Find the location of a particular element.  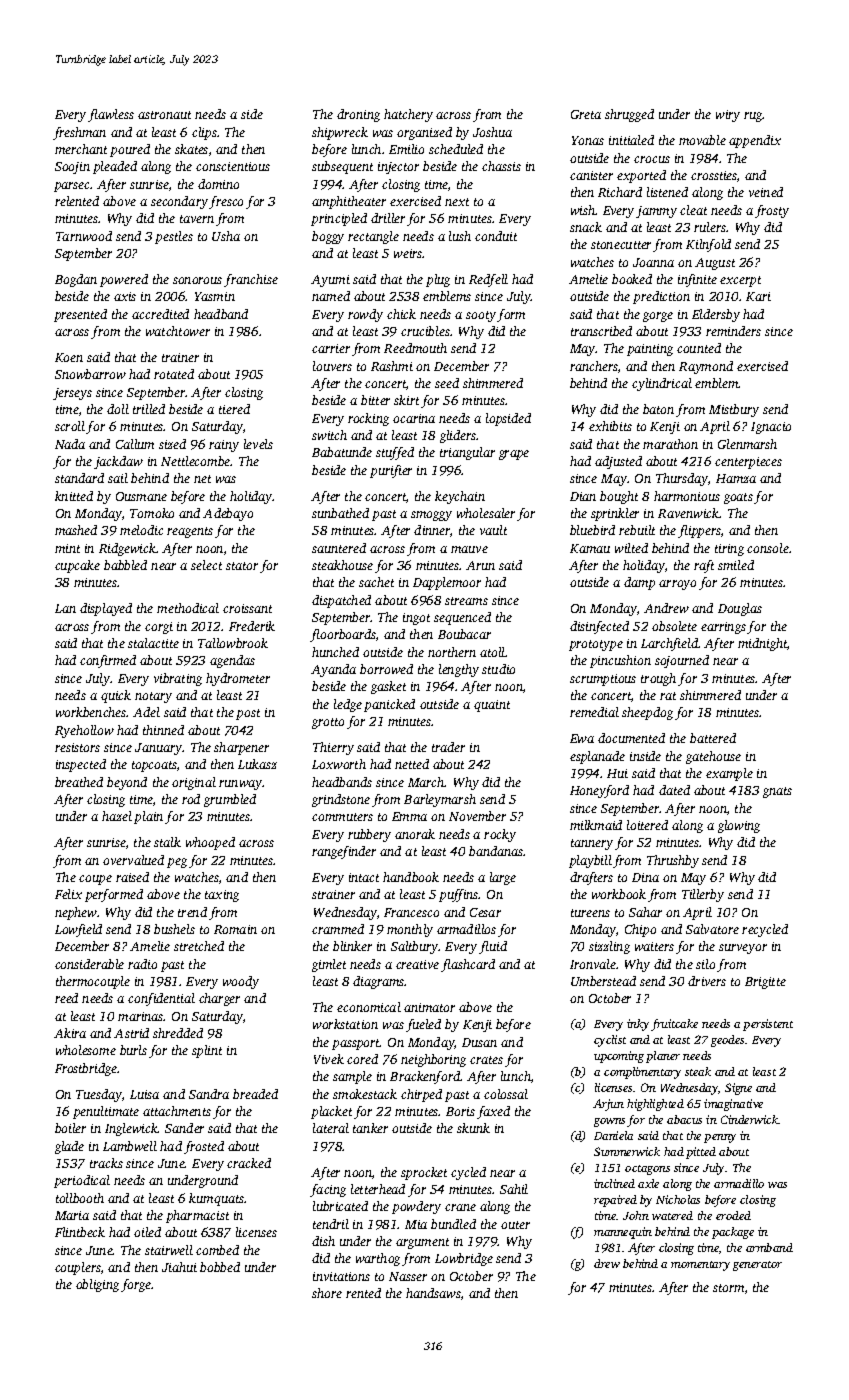

cracked is located at coordinates (249, 1163).
